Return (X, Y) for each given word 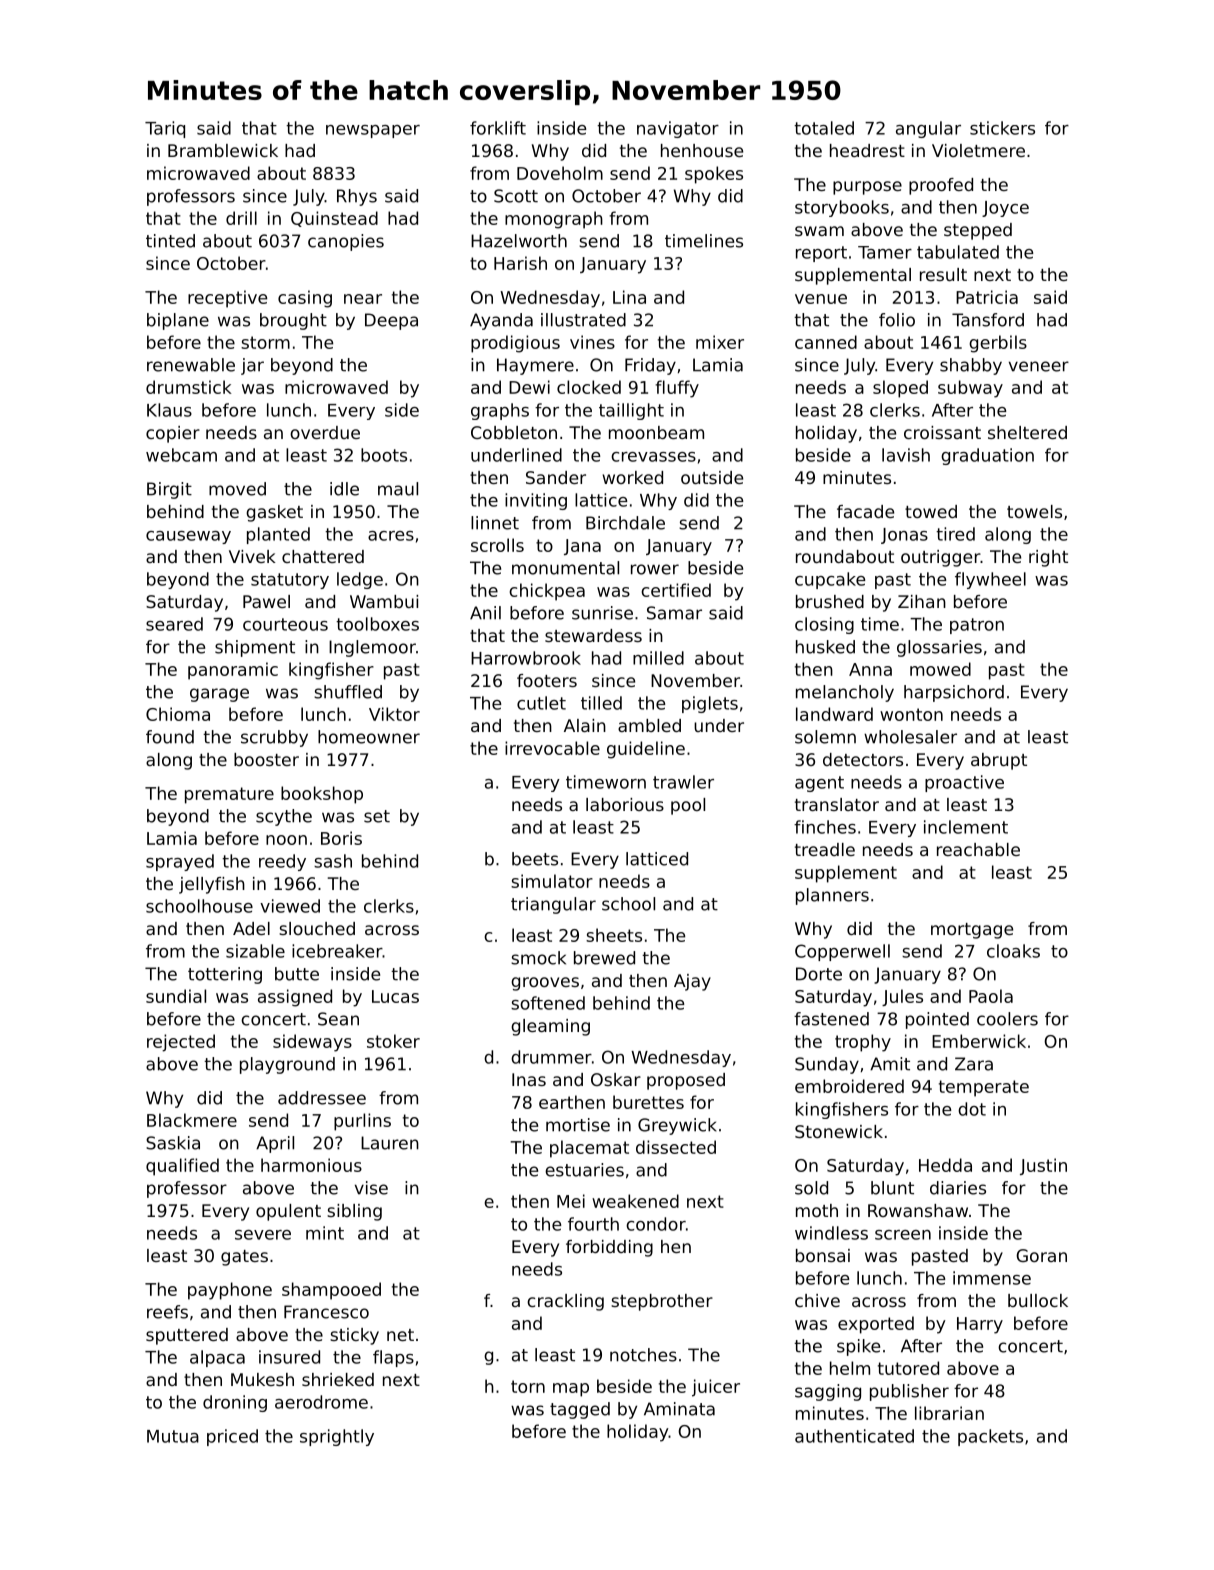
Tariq (165, 129)
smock (538, 958)
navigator (678, 129)
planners (832, 896)
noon (286, 840)
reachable (978, 849)
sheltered (1027, 432)
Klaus (169, 410)
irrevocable (552, 748)
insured (289, 1357)
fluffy (677, 389)
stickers (1002, 128)
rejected (181, 1043)
